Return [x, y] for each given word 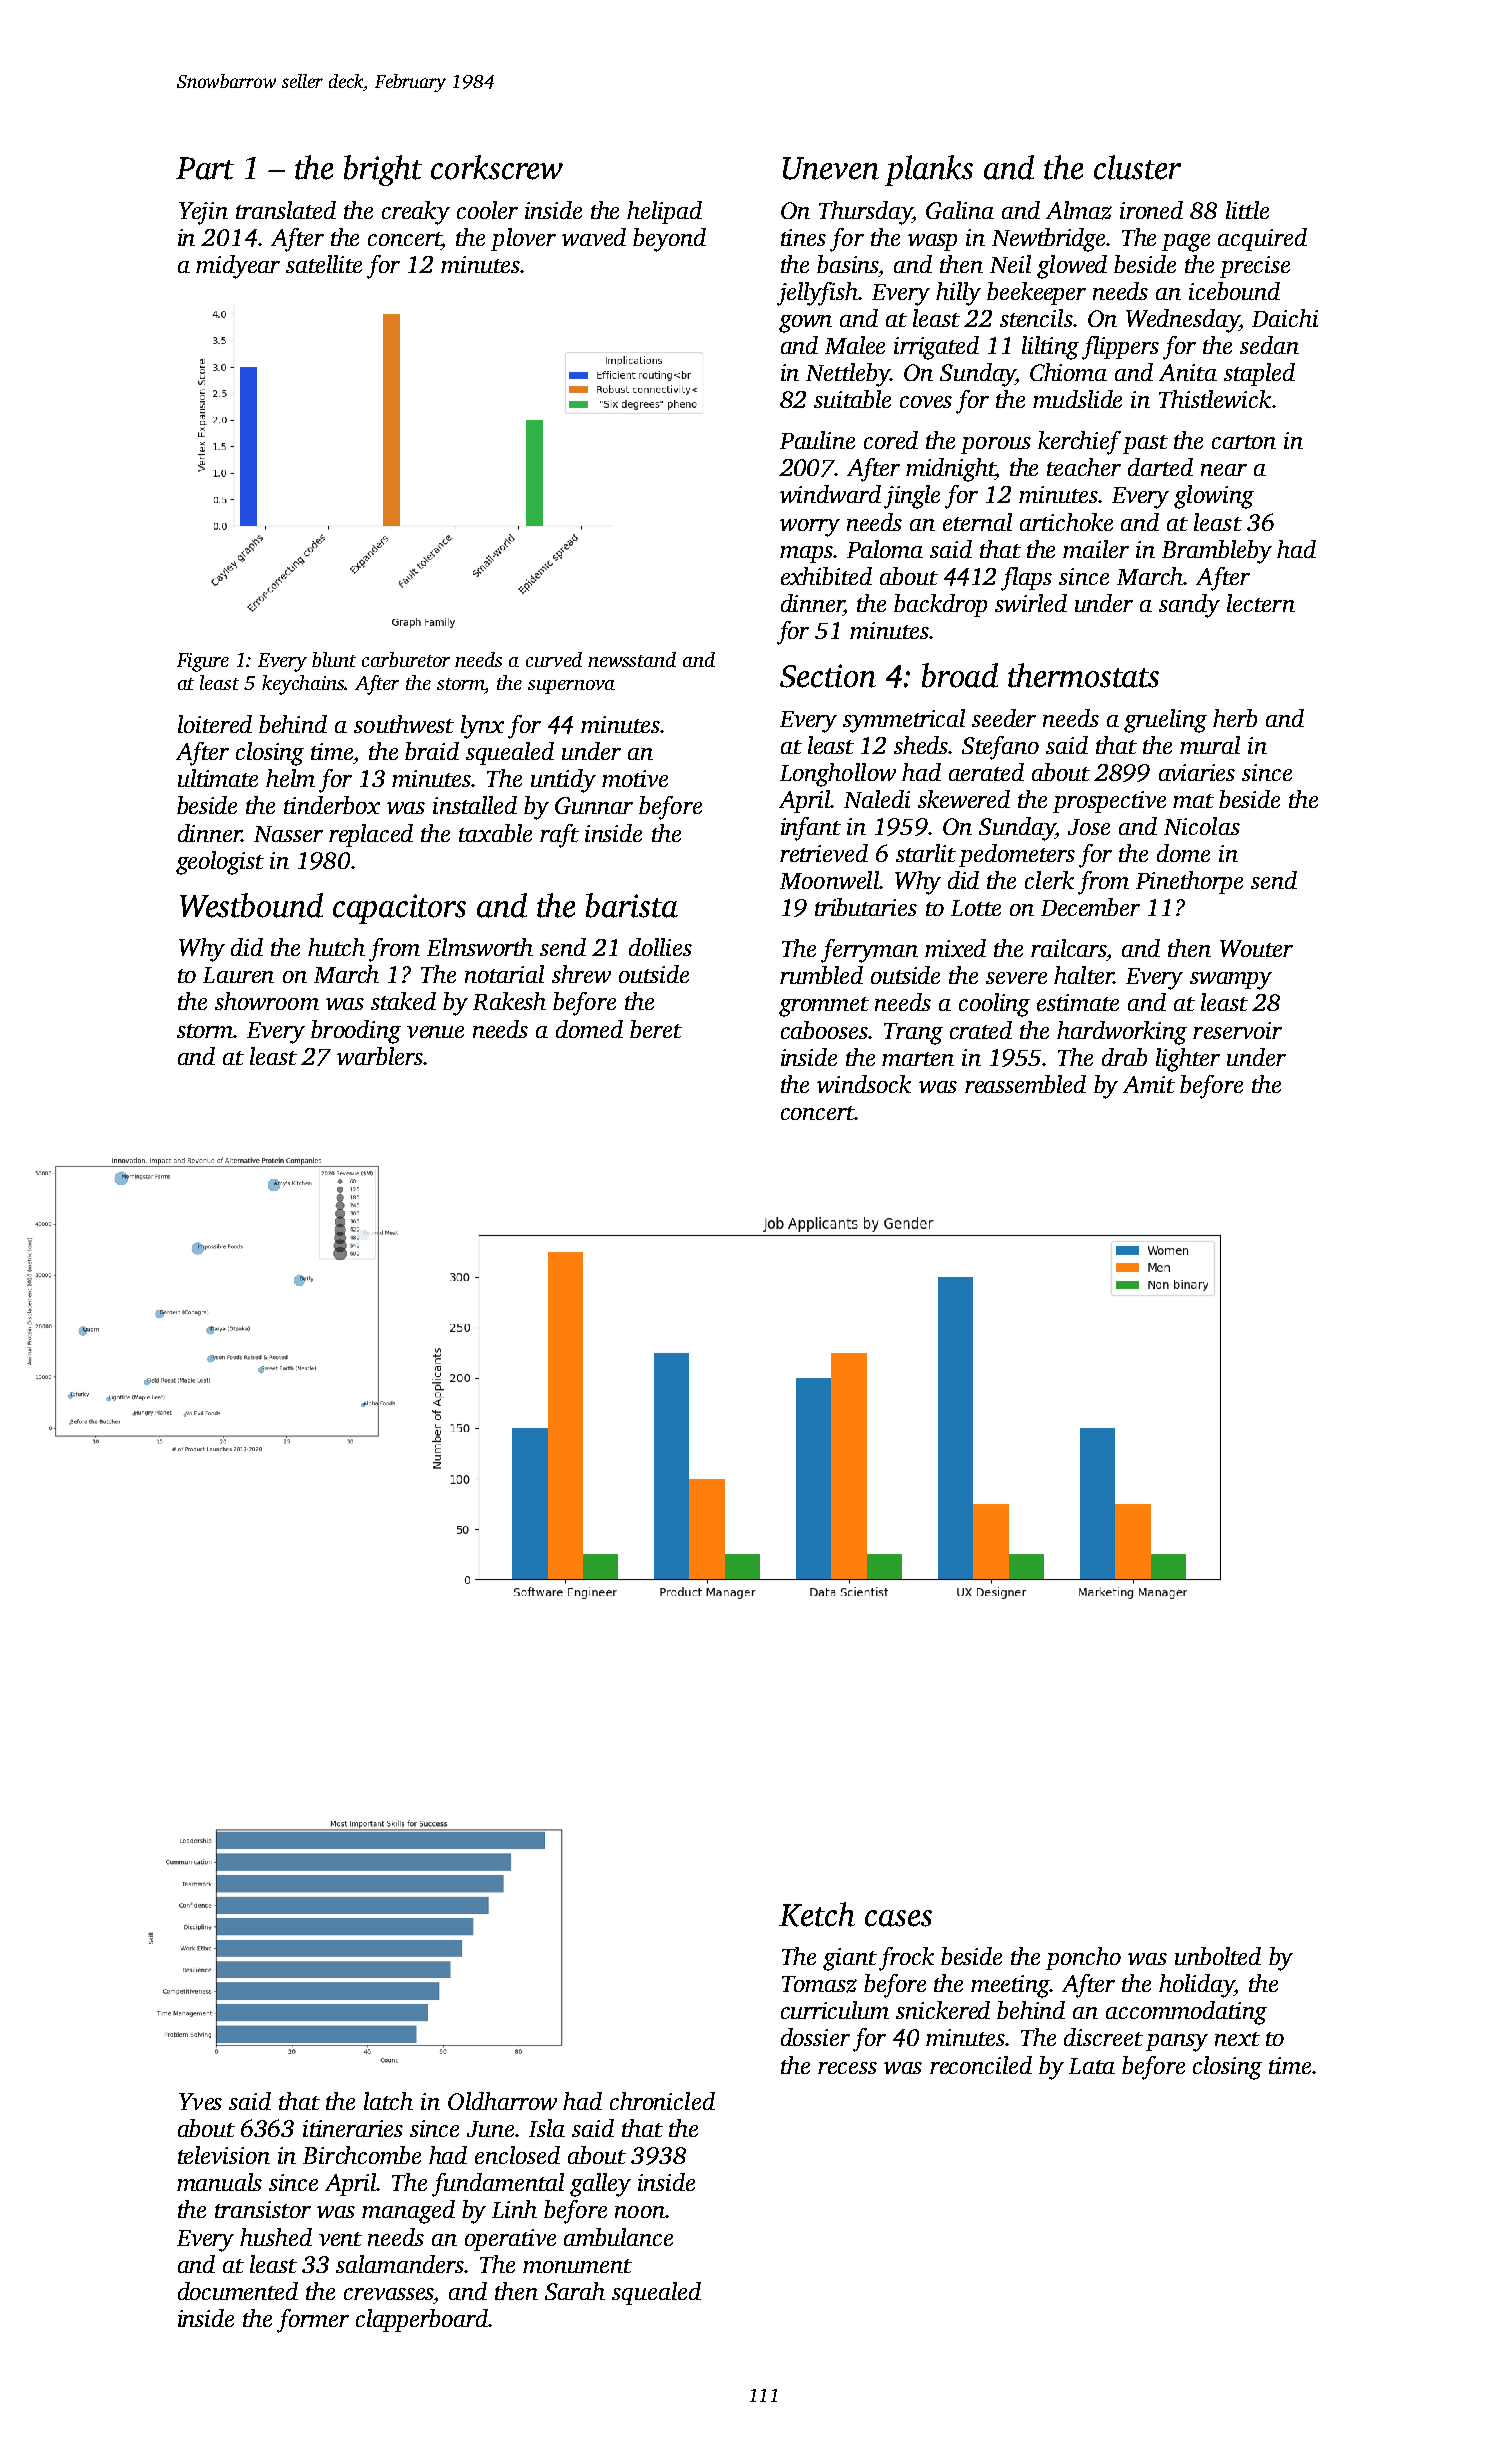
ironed [1151, 210]
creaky [416, 213]
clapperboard [422, 2320]
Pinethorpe [1189, 882]
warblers [380, 1056]
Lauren [238, 975]
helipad [664, 212]
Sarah [575, 2291]
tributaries [866, 907]
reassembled [1025, 1084]
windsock [864, 1084]
